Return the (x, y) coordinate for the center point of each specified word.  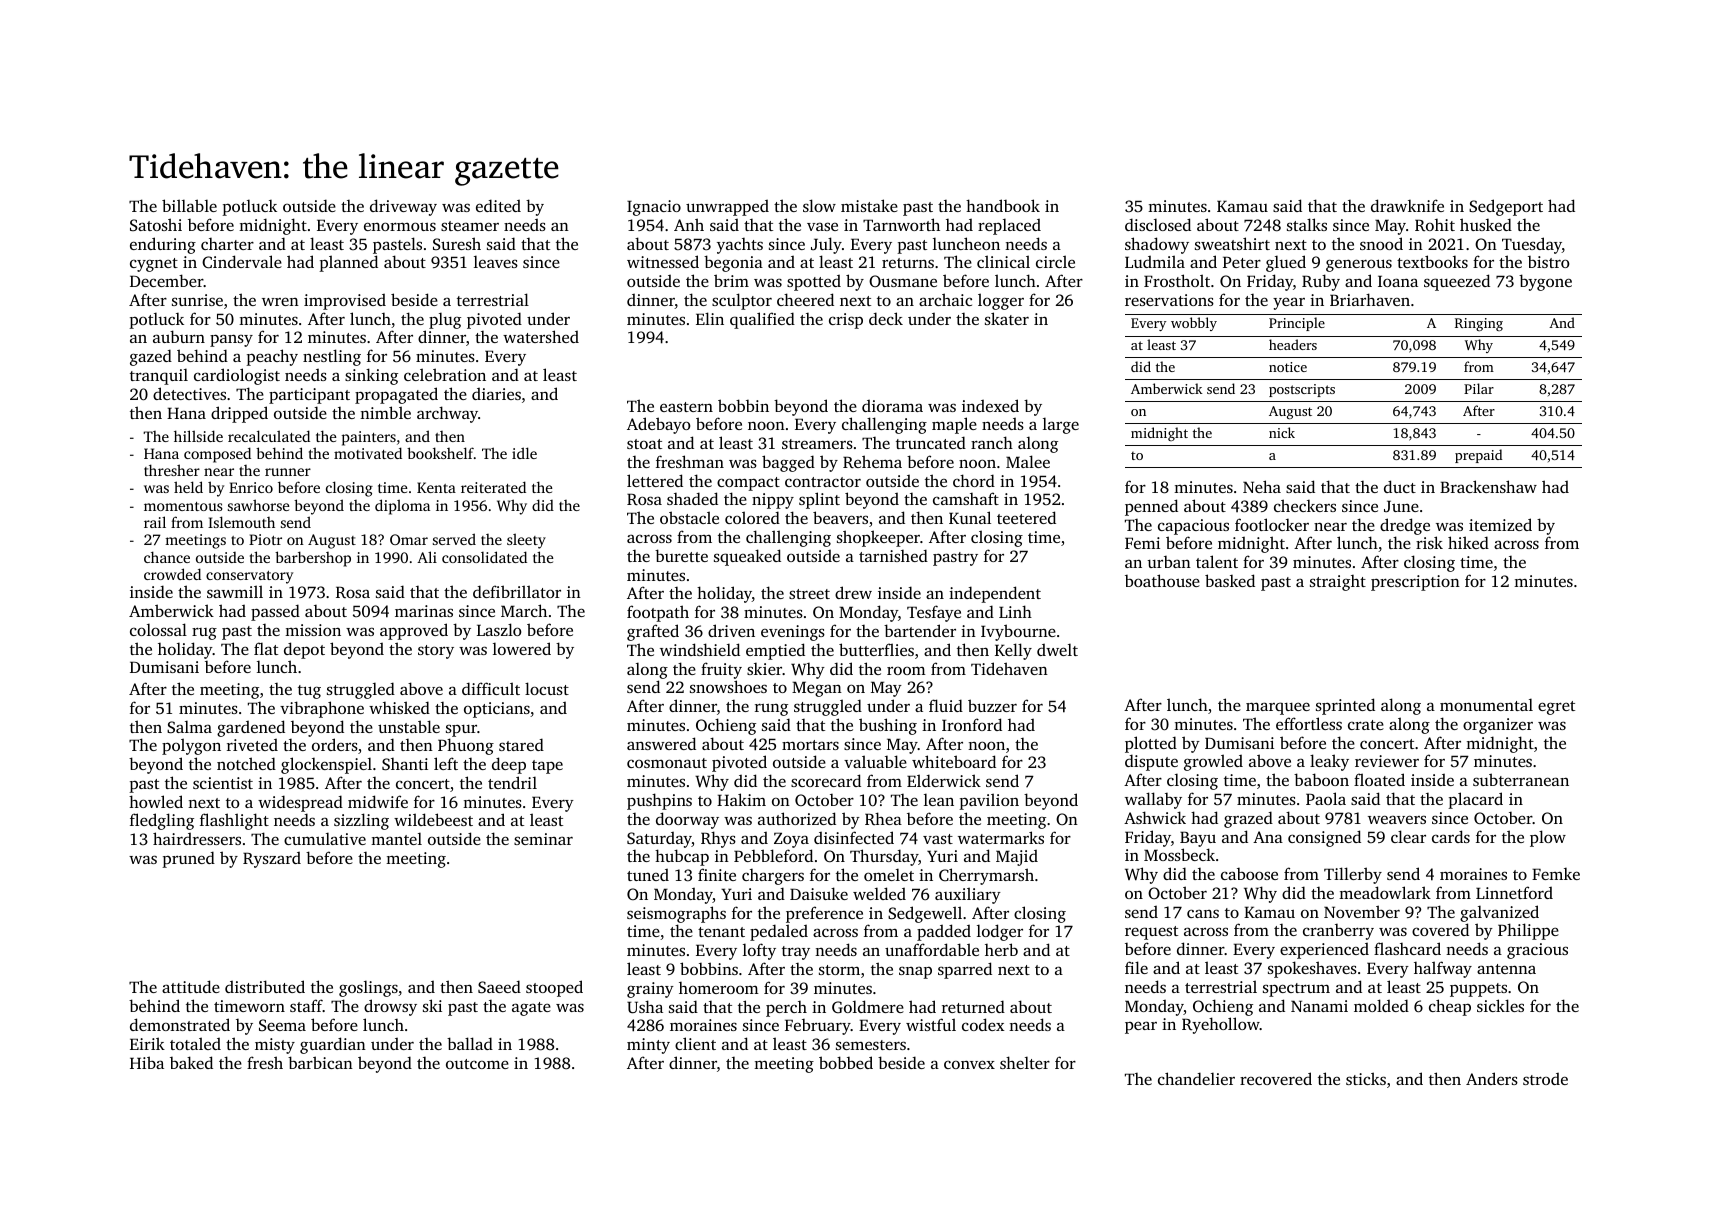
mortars (810, 745)
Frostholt (1177, 280)
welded (879, 893)
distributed (265, 986)
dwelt (1057, 649)
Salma (189, 727)
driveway (403, 207)
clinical (1003, 261)
